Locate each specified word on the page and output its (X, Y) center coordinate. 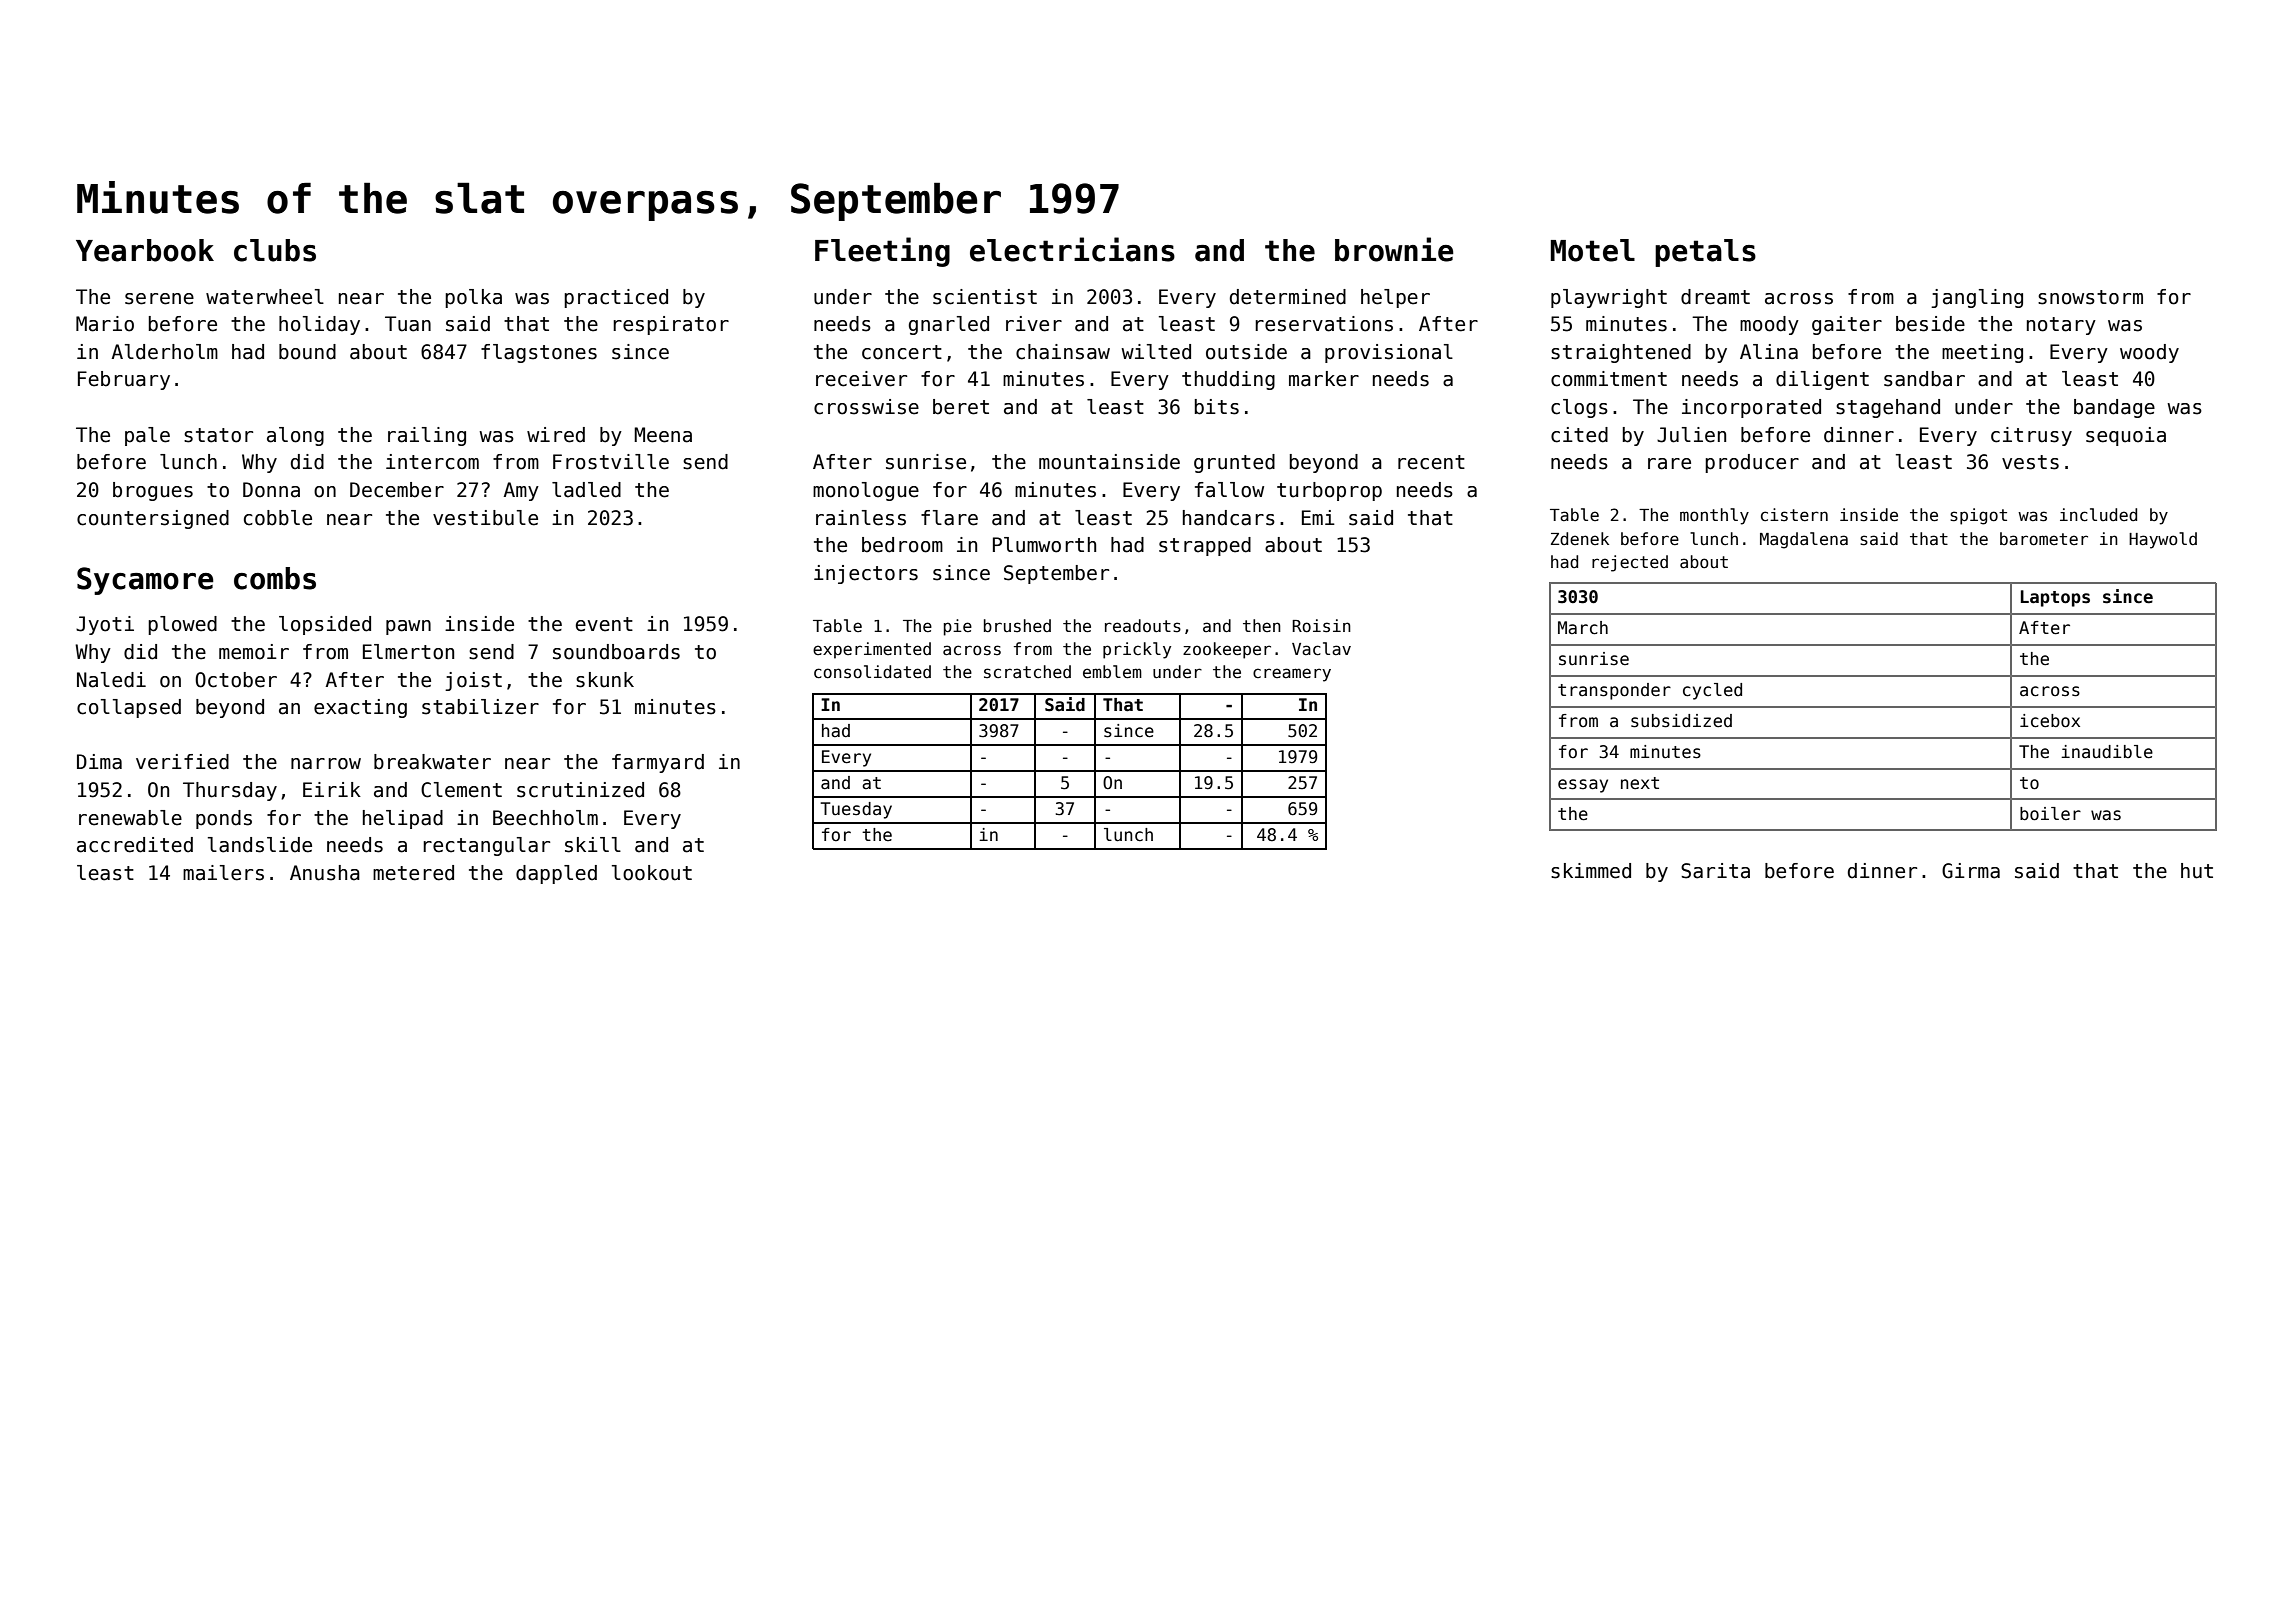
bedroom (902, 545)
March (1583, 628)
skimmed (1591, 871)
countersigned (153, 519)
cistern (1794, 515)
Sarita (1715, 871)
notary (2061, 326)
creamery (1292, 675)
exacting (360, 708)
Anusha (325, 873)
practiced (616, 298)
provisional (1389, 353)
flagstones (539, 353)
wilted (1156, 352)
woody (2149, 353)
